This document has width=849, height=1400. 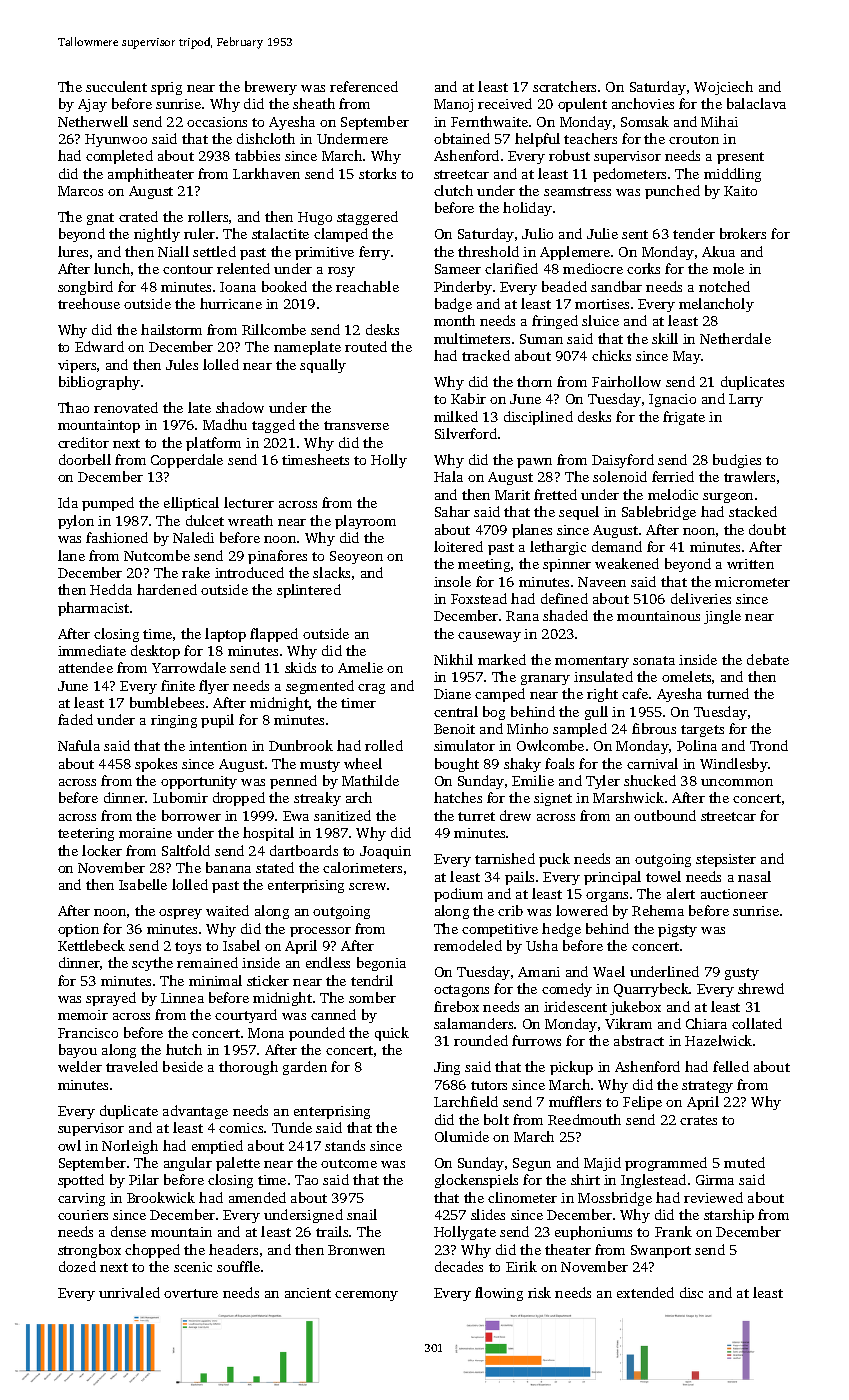 I want to click on debate, so click(x=768, y=659).
